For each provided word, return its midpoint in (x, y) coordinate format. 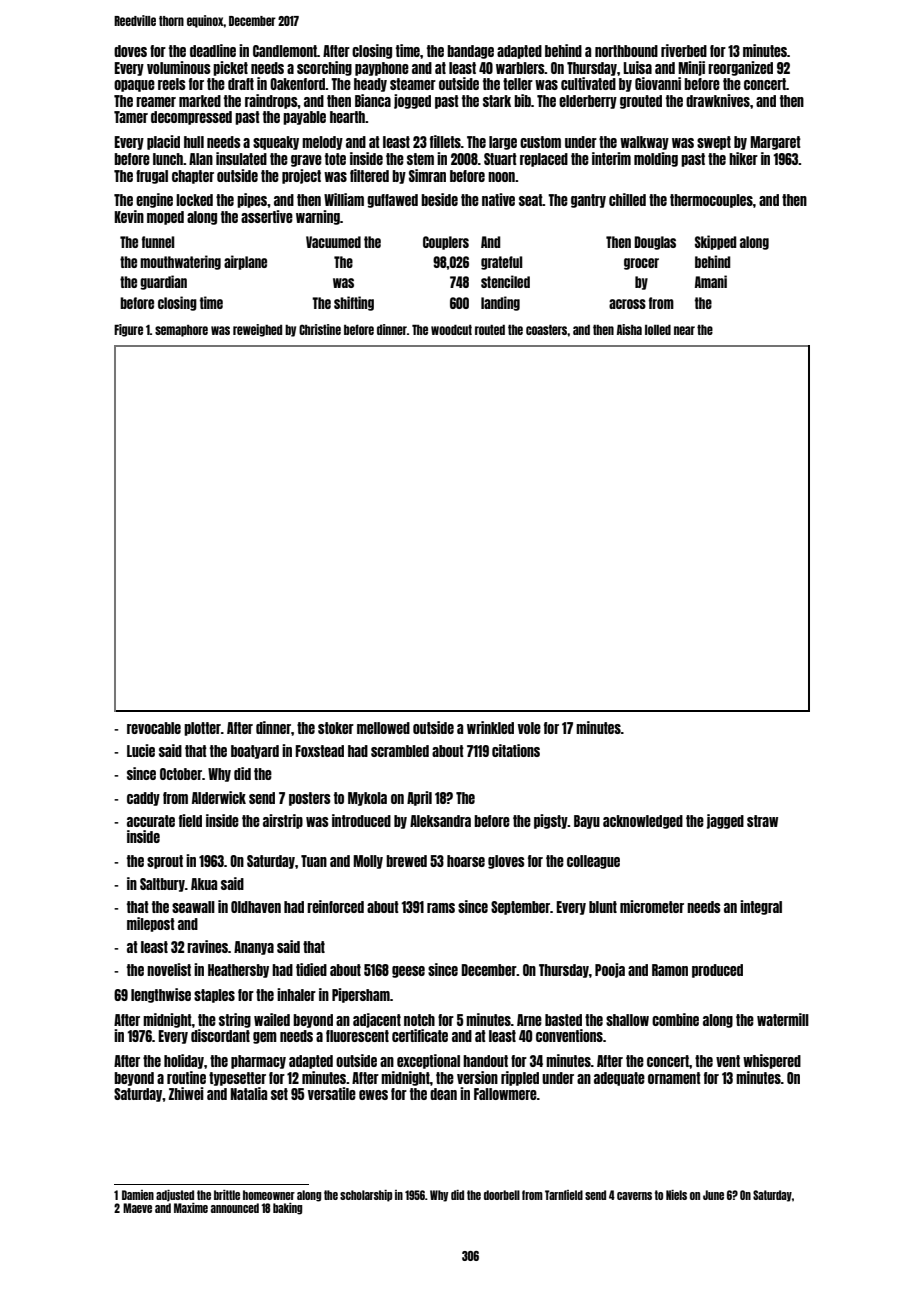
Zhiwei (186, 1093)
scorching (324, 68)
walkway (644, 143)
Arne (529, 1020)
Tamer (131, 117)
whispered (772, 1061)
